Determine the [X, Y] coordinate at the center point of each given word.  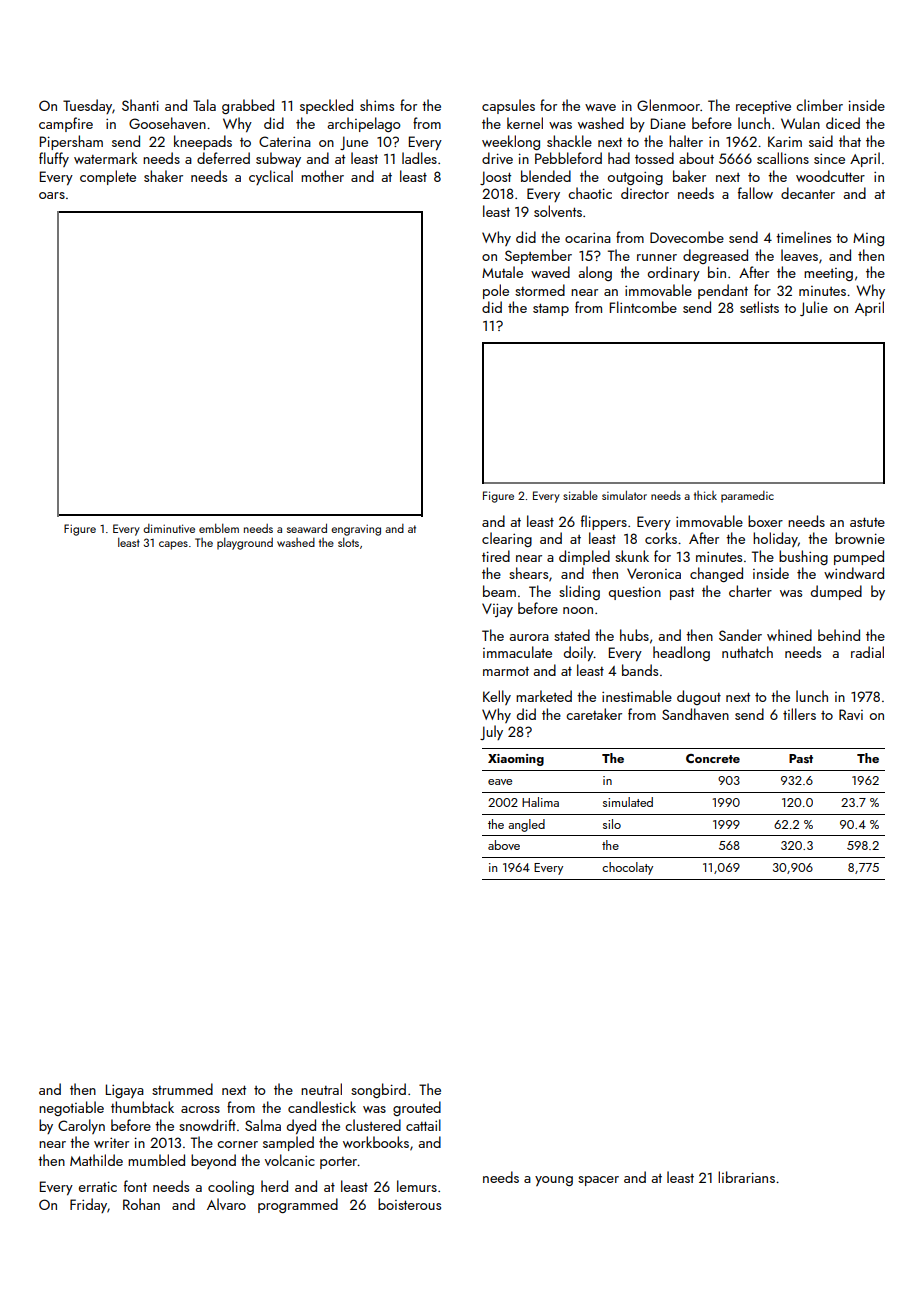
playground [245, 543]
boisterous [409, 1204]
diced [843, 123]
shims [377, 105]
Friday [88, 1205]
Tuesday [87, 106]
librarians [746, 1177]
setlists [759, 307]
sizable [580, 495]
